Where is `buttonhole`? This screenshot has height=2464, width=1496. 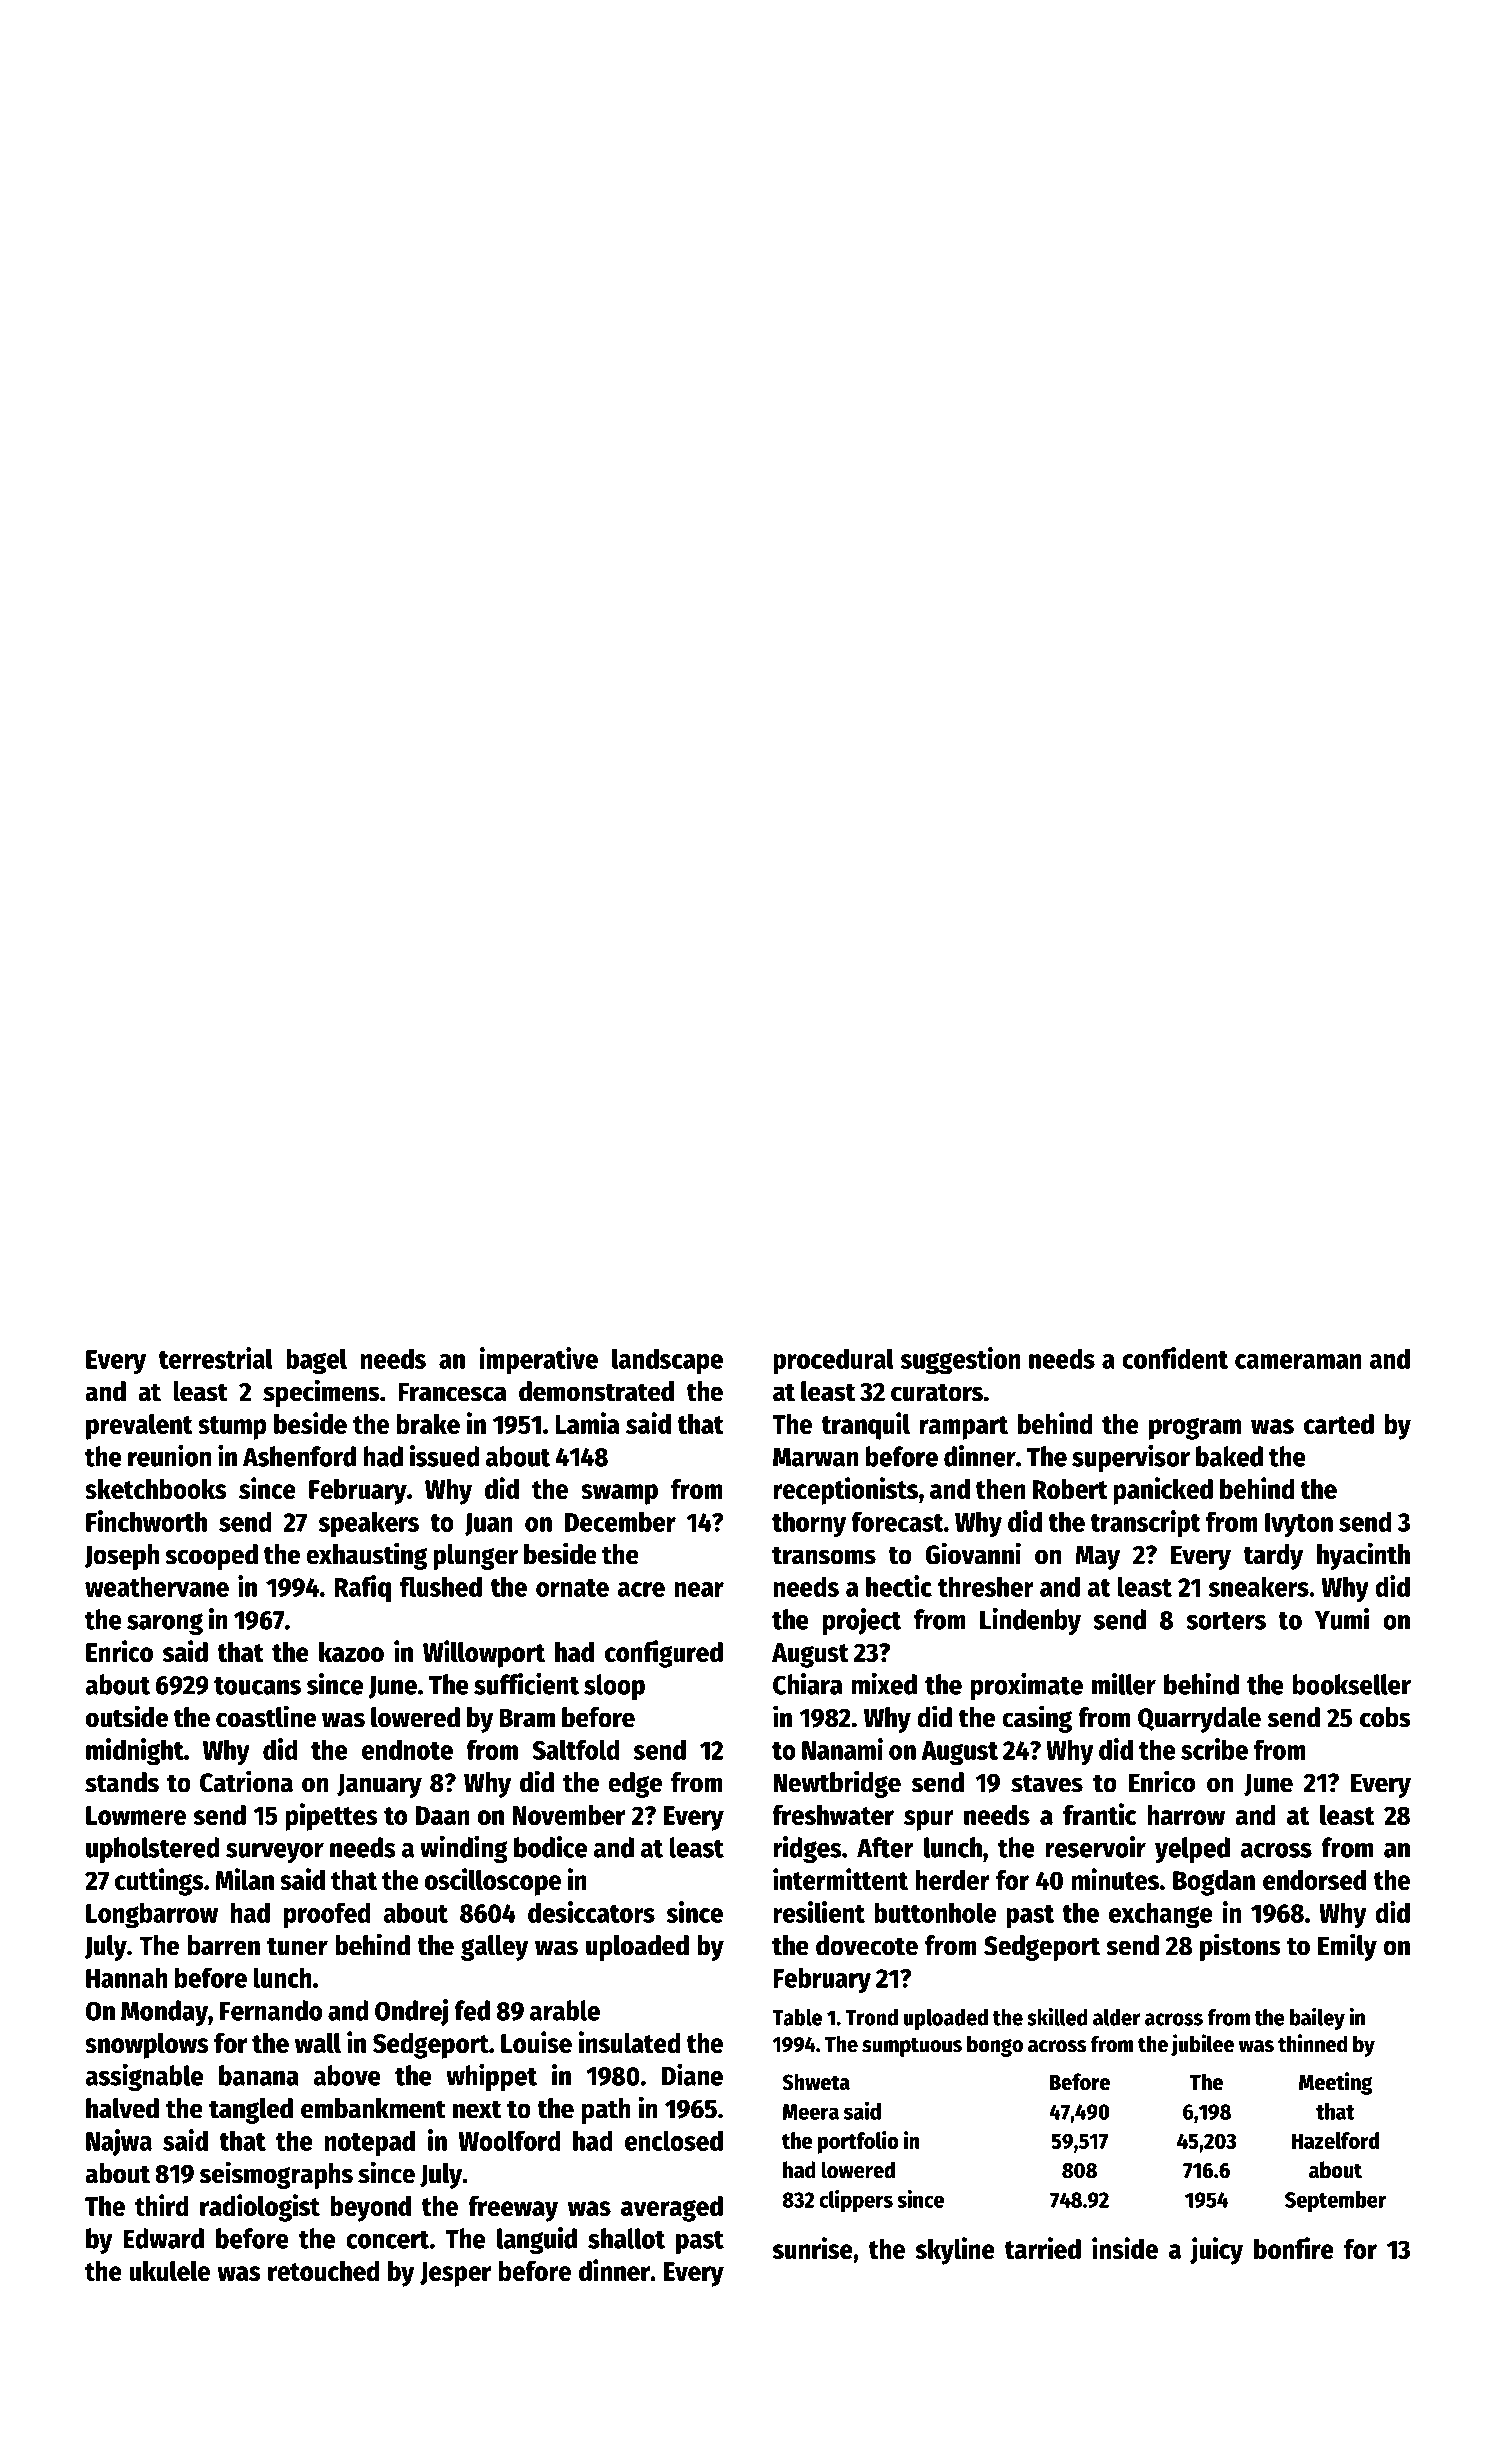 buttonhole is located at coordinates (935, 1912).
